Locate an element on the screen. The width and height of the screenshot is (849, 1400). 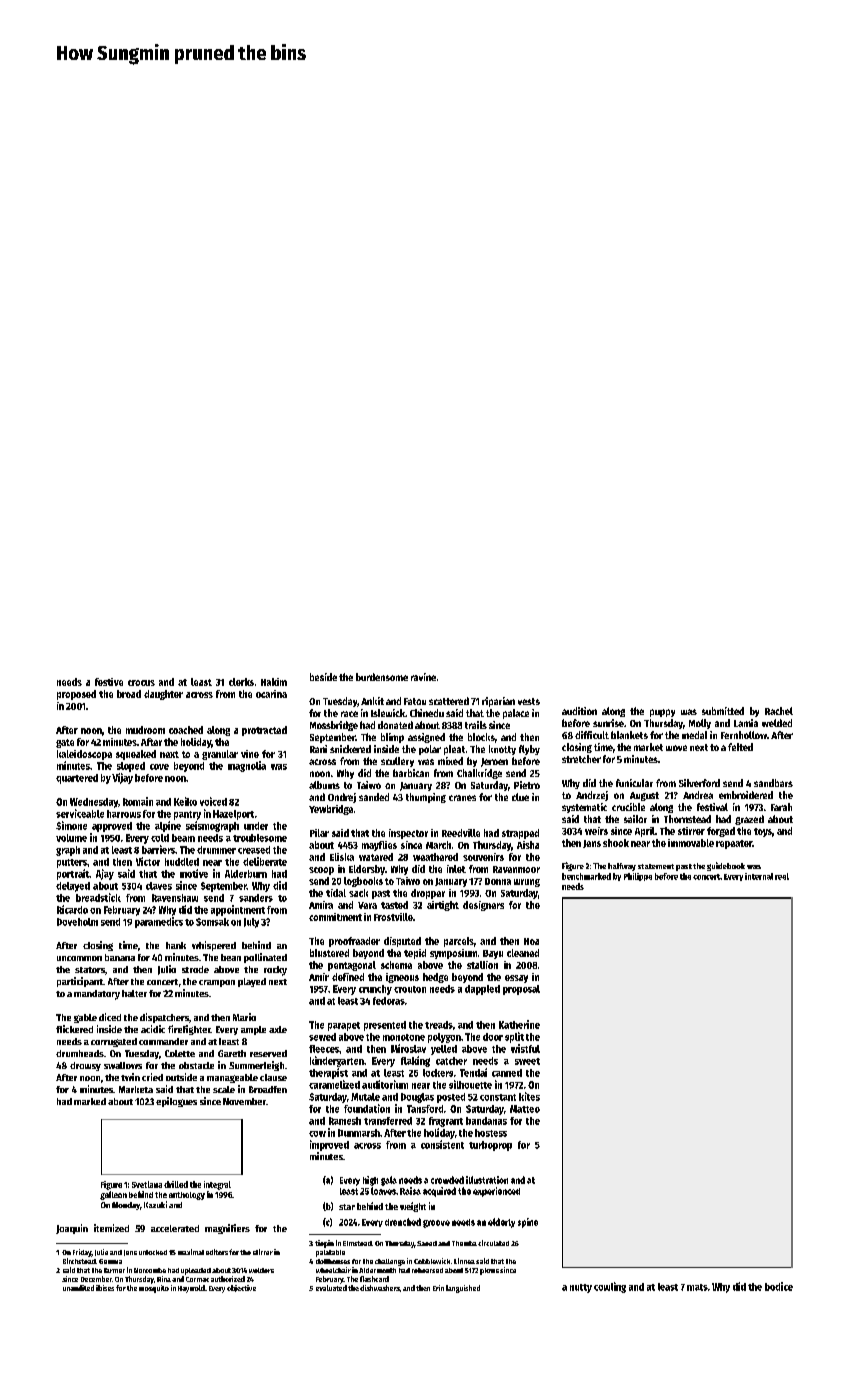
August is located at coordinates (644, 796).
